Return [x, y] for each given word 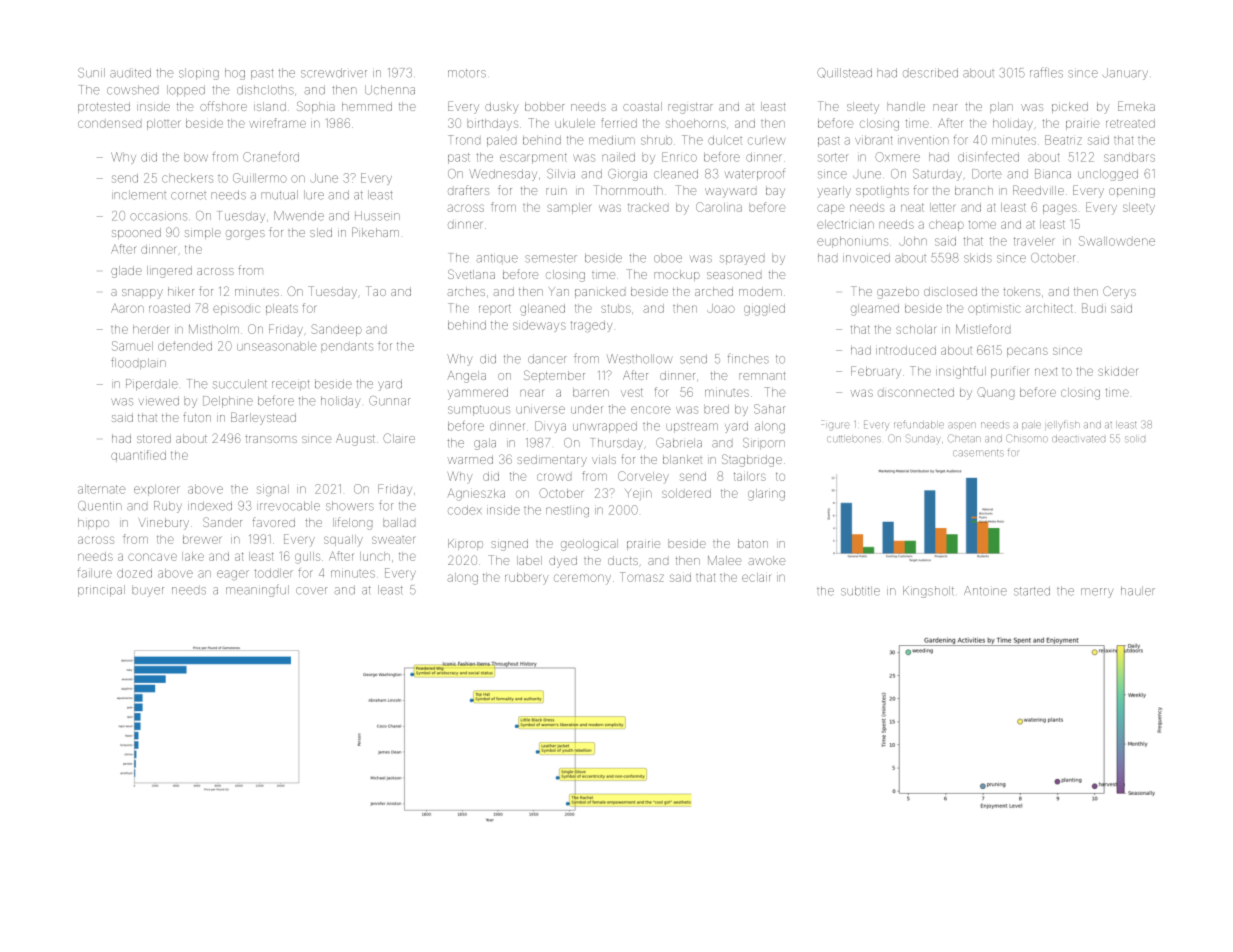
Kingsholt [928, 592]
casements [978, 453]
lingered [169, 272]
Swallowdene [1117, 241]
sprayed [742, 260]
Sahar [769, 409]
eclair [756, 577]
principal [101, 591]
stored [154, 438]
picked [1070, 107]
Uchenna [390, 90]
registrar [690, 108]
